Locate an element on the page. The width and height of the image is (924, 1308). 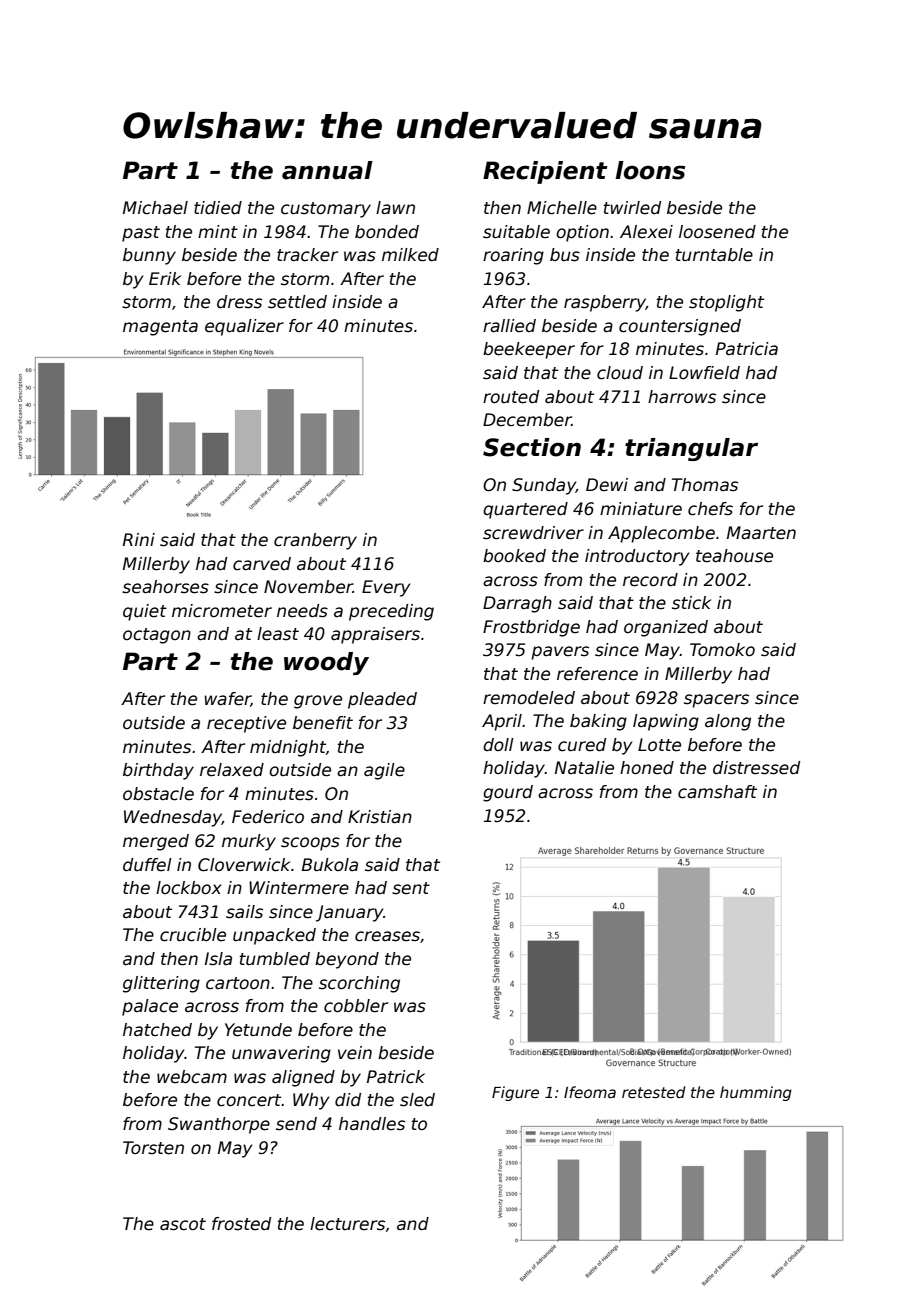
handles is located at coordinates (372, 1124).
